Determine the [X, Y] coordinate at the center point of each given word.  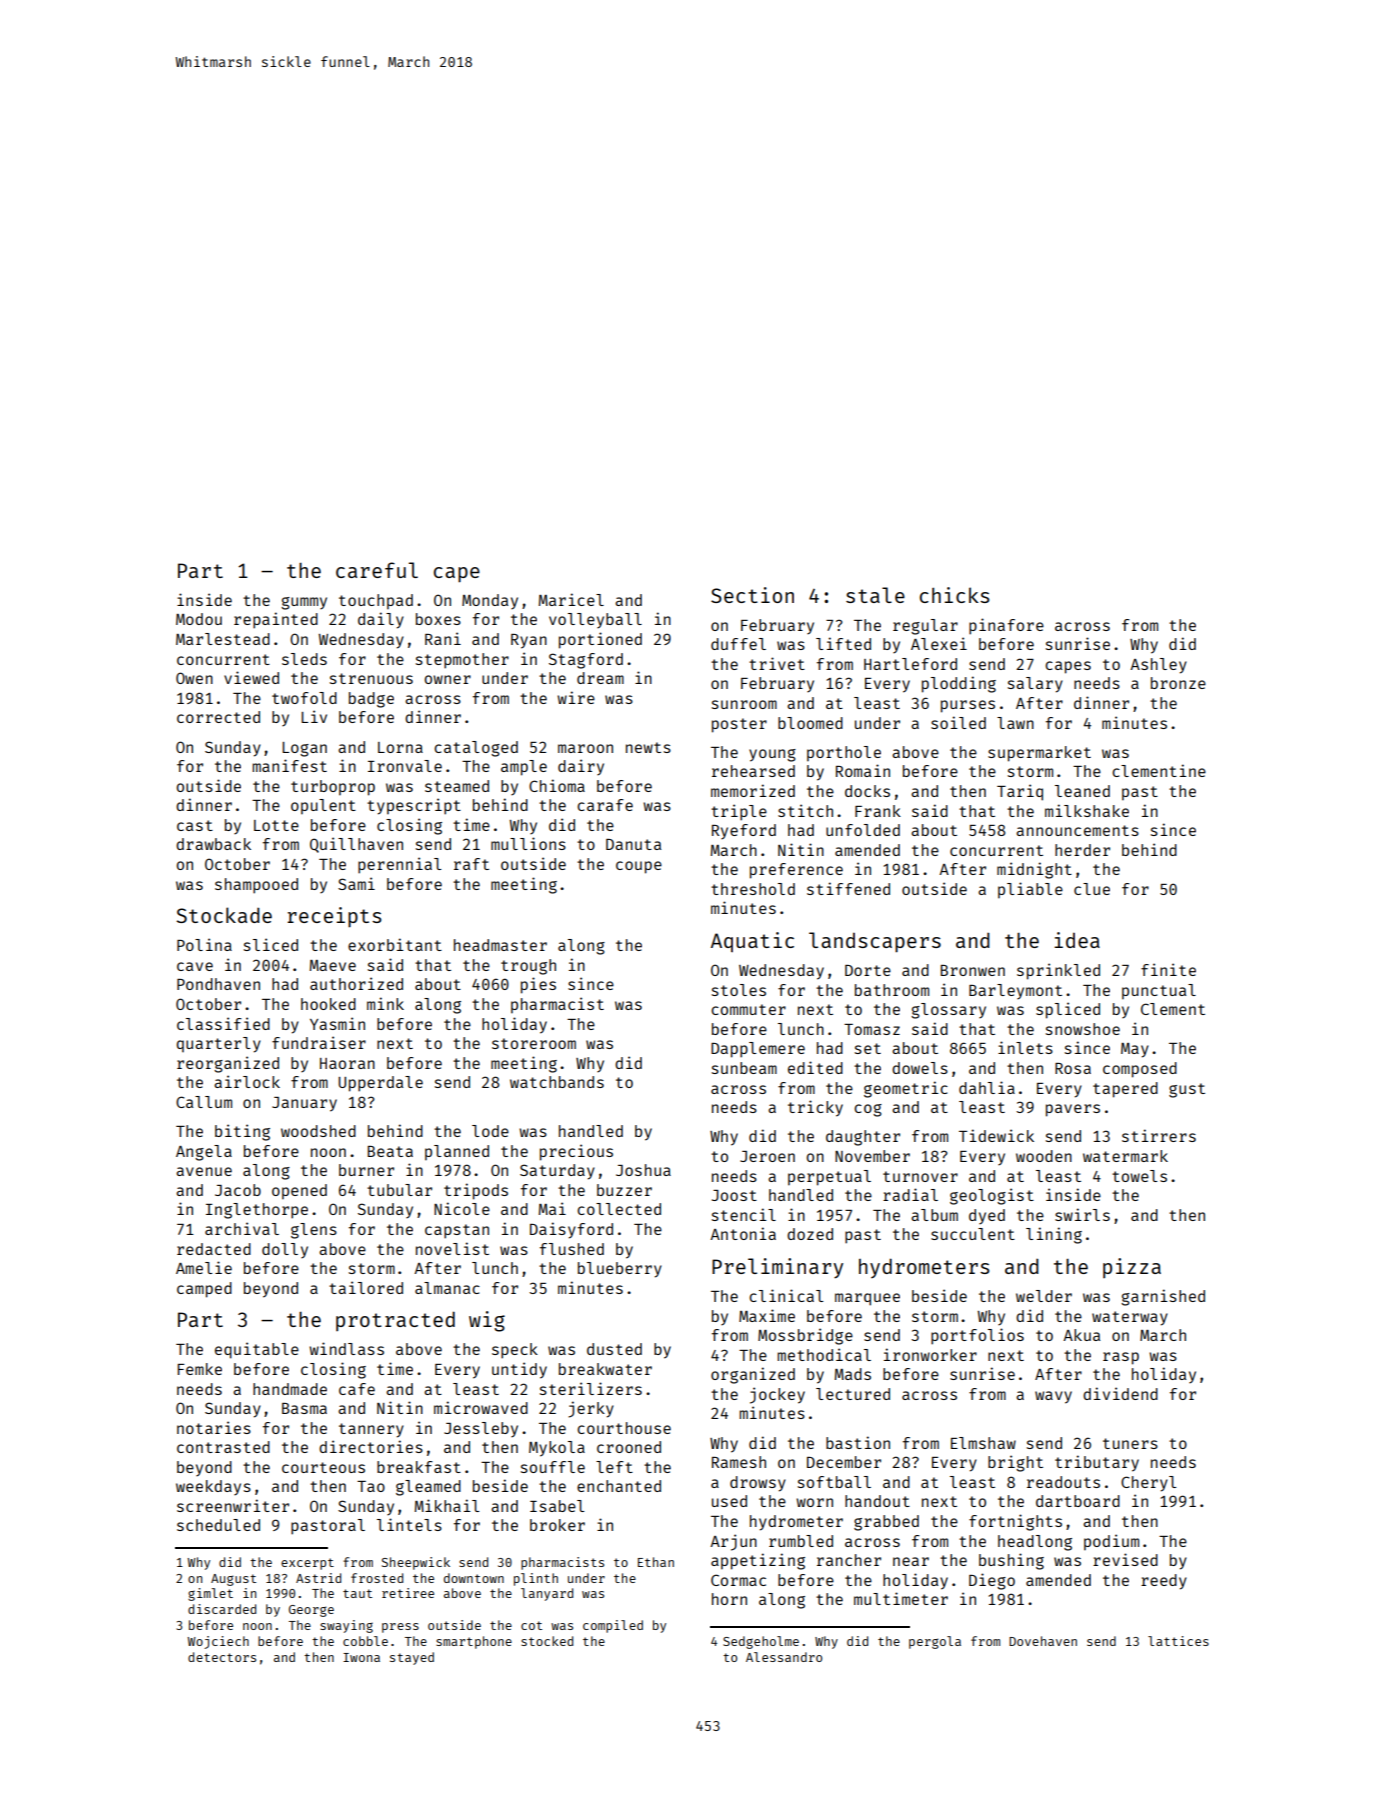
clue [1092, 889]
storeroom [534, 1043]
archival [242, 1228]
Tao [371, 1486]
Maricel [571, 599]
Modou [199, 619]
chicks [954, 595]
